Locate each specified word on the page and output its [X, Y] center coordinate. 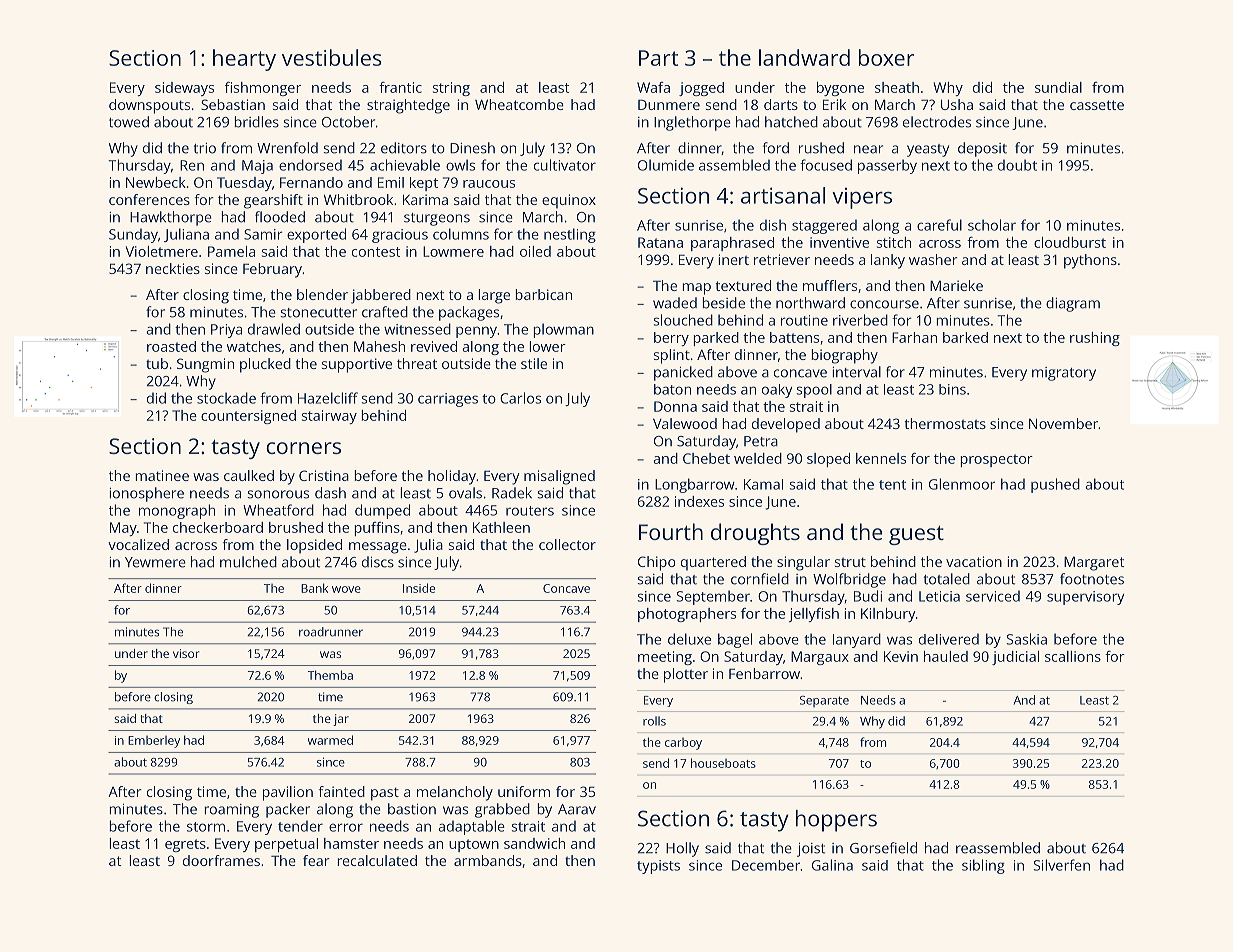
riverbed [860, 320]
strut [850, 562]
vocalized [138, 544]
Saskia [1026, 639]
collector [567, 544]
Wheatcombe [519, 104]
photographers [687, 615]
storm [206, 827]
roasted [171, 346]
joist [811, 850]
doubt [1017, 165]
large [494, 296]
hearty [244, 60]
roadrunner [331, 632]
